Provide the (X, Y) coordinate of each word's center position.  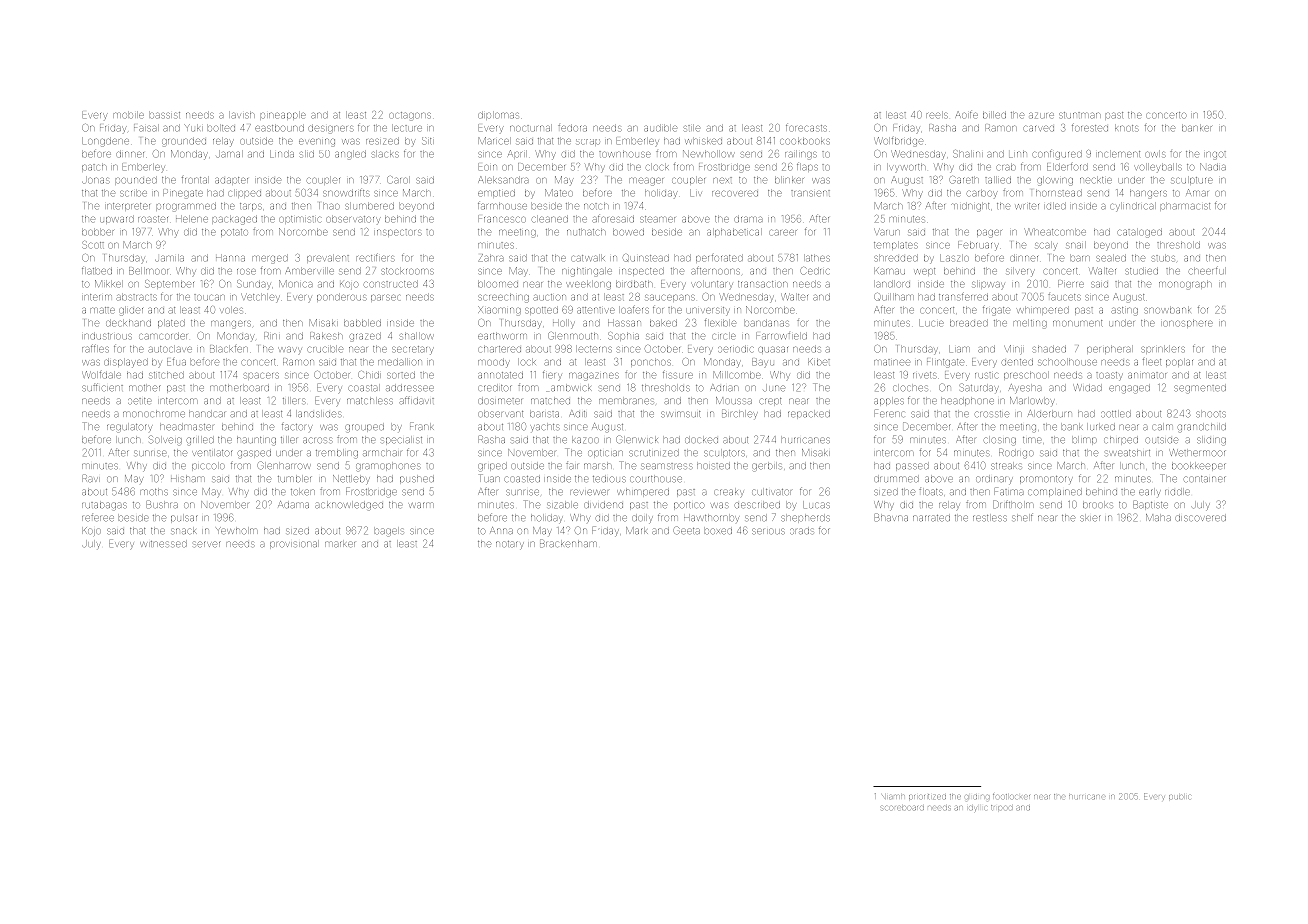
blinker (789, 180)
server (207, 544)
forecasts (806, 128)
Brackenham (568, 543)
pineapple (283, 116)
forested (1090, 128)
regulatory (129, 427)
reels (937, 115)
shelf (1022, 516)
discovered (1200, 518)
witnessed (163, 544)
